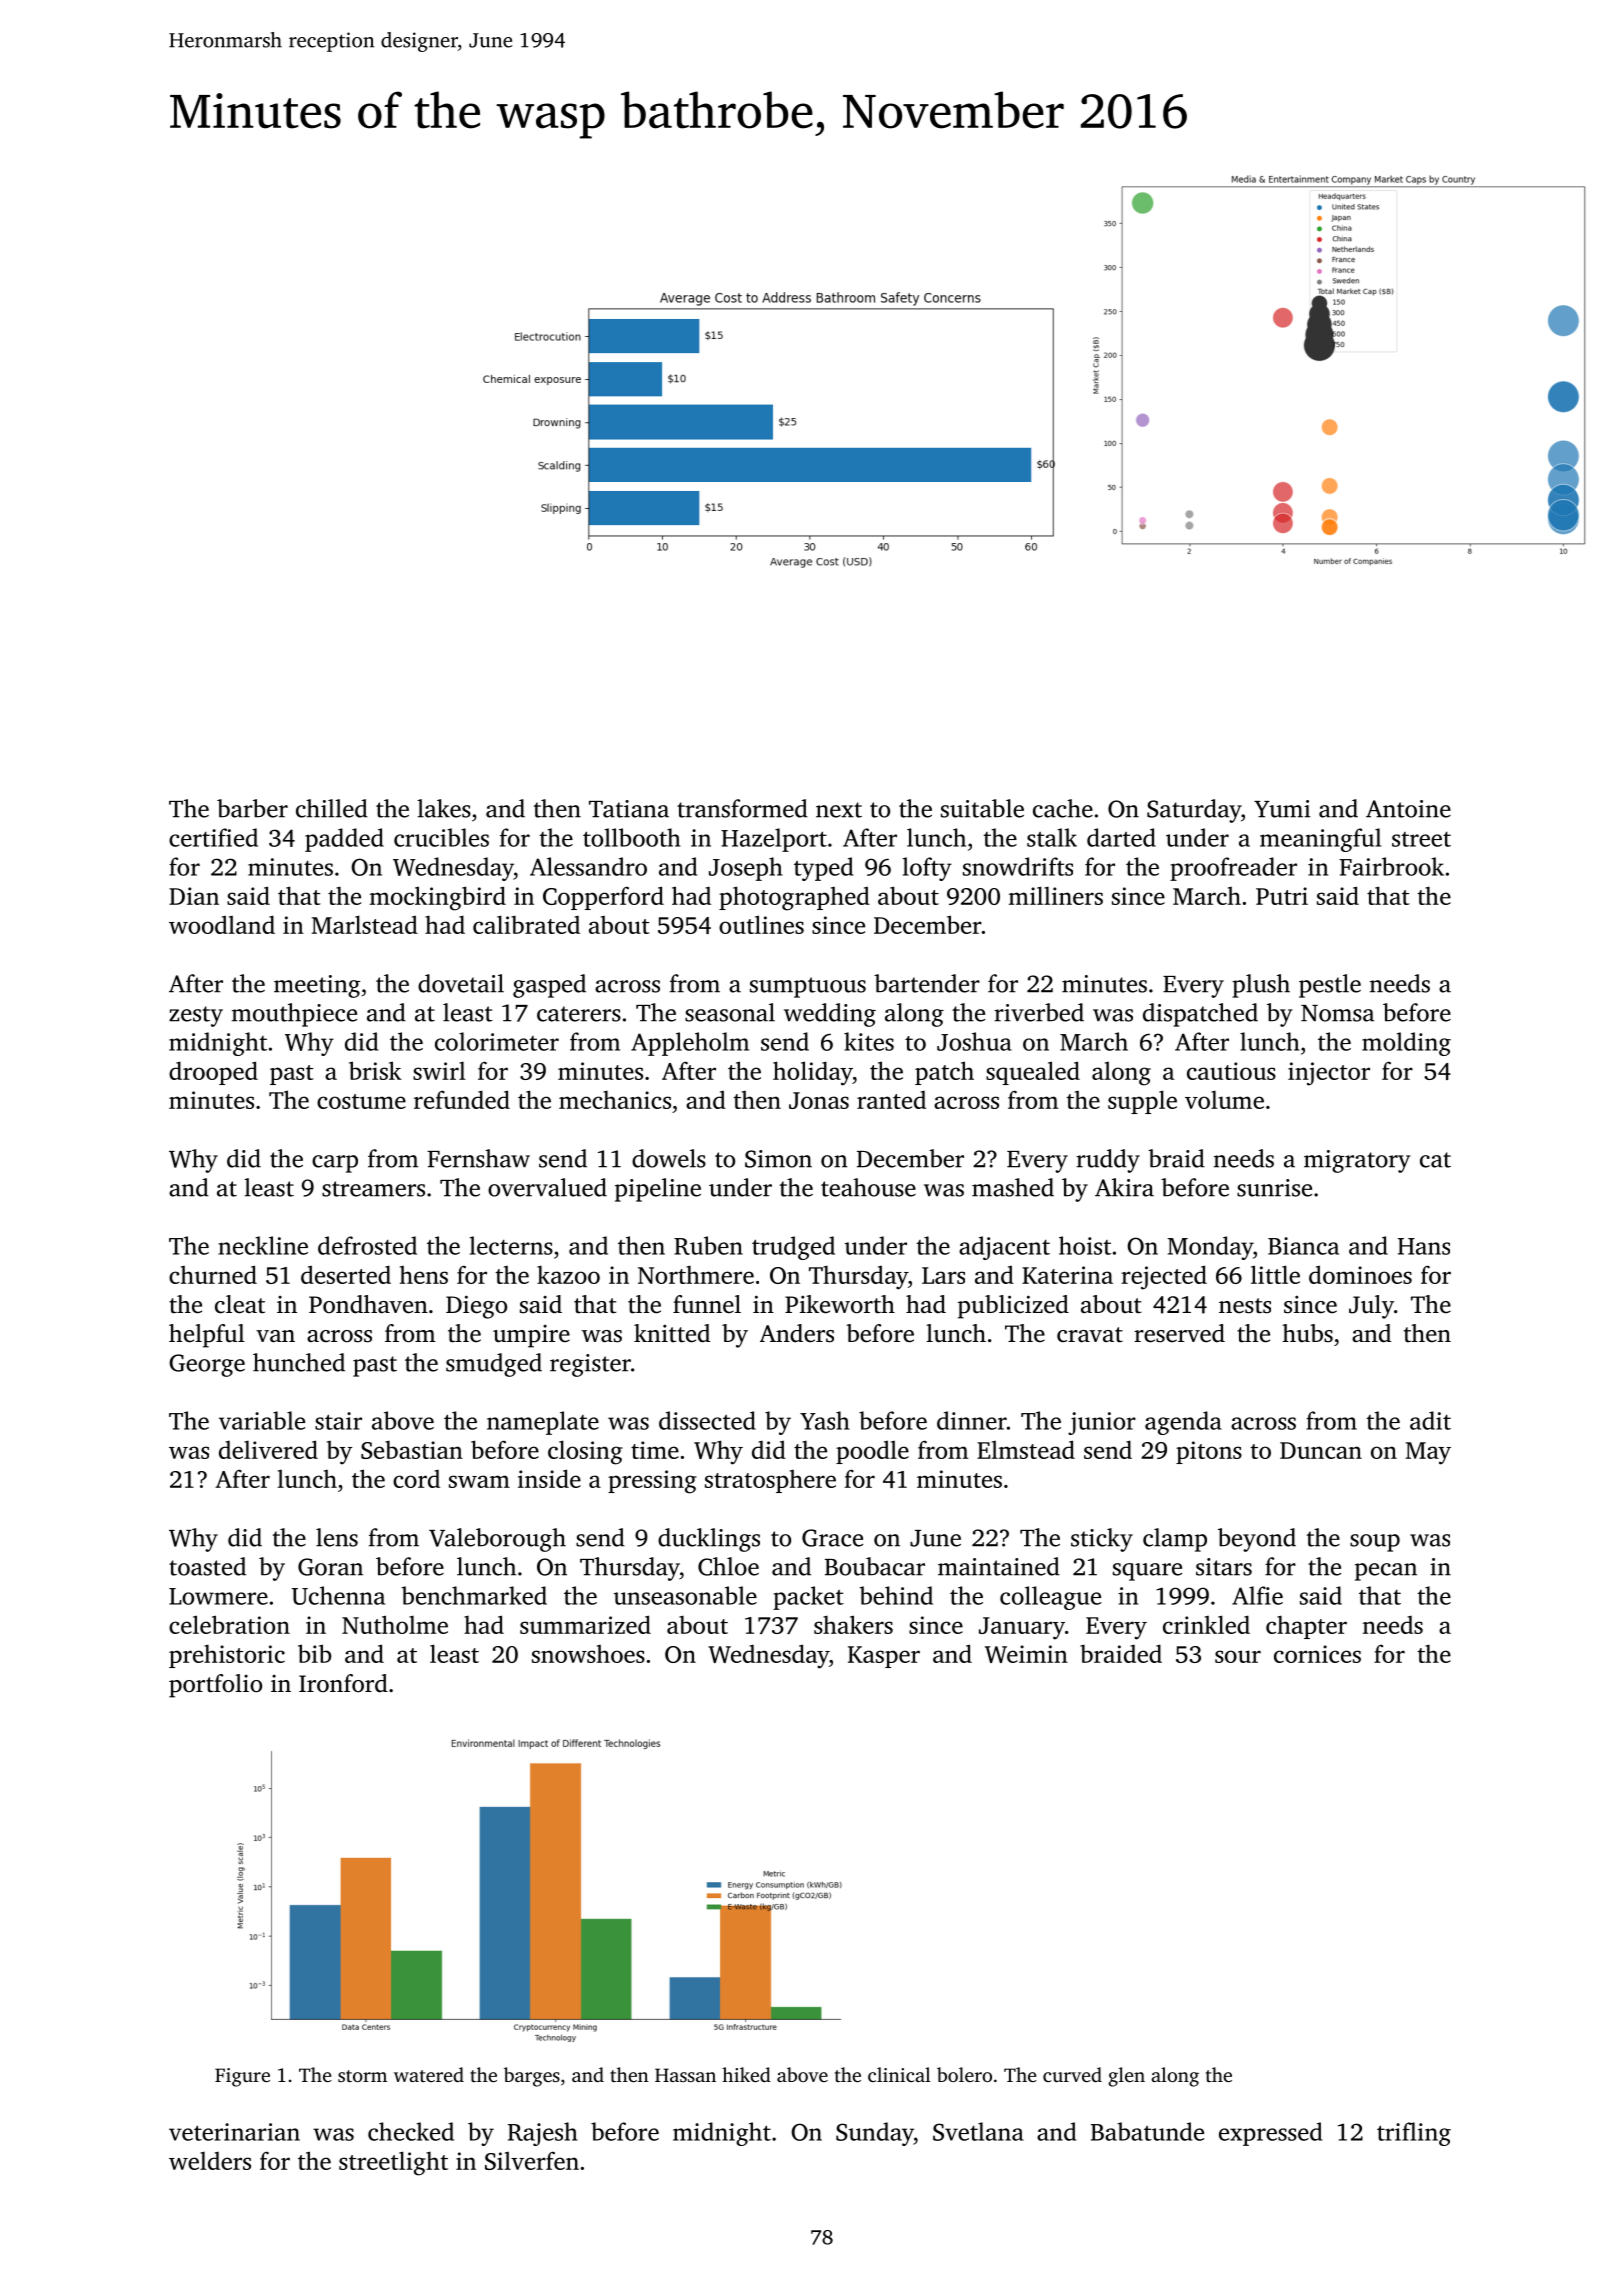 This screenshot has width=1620, height=2292. What do you see at coordinates (412, 1449) in the screenshot?
I see `Sebastian` at bounding box center [412, 1449].
